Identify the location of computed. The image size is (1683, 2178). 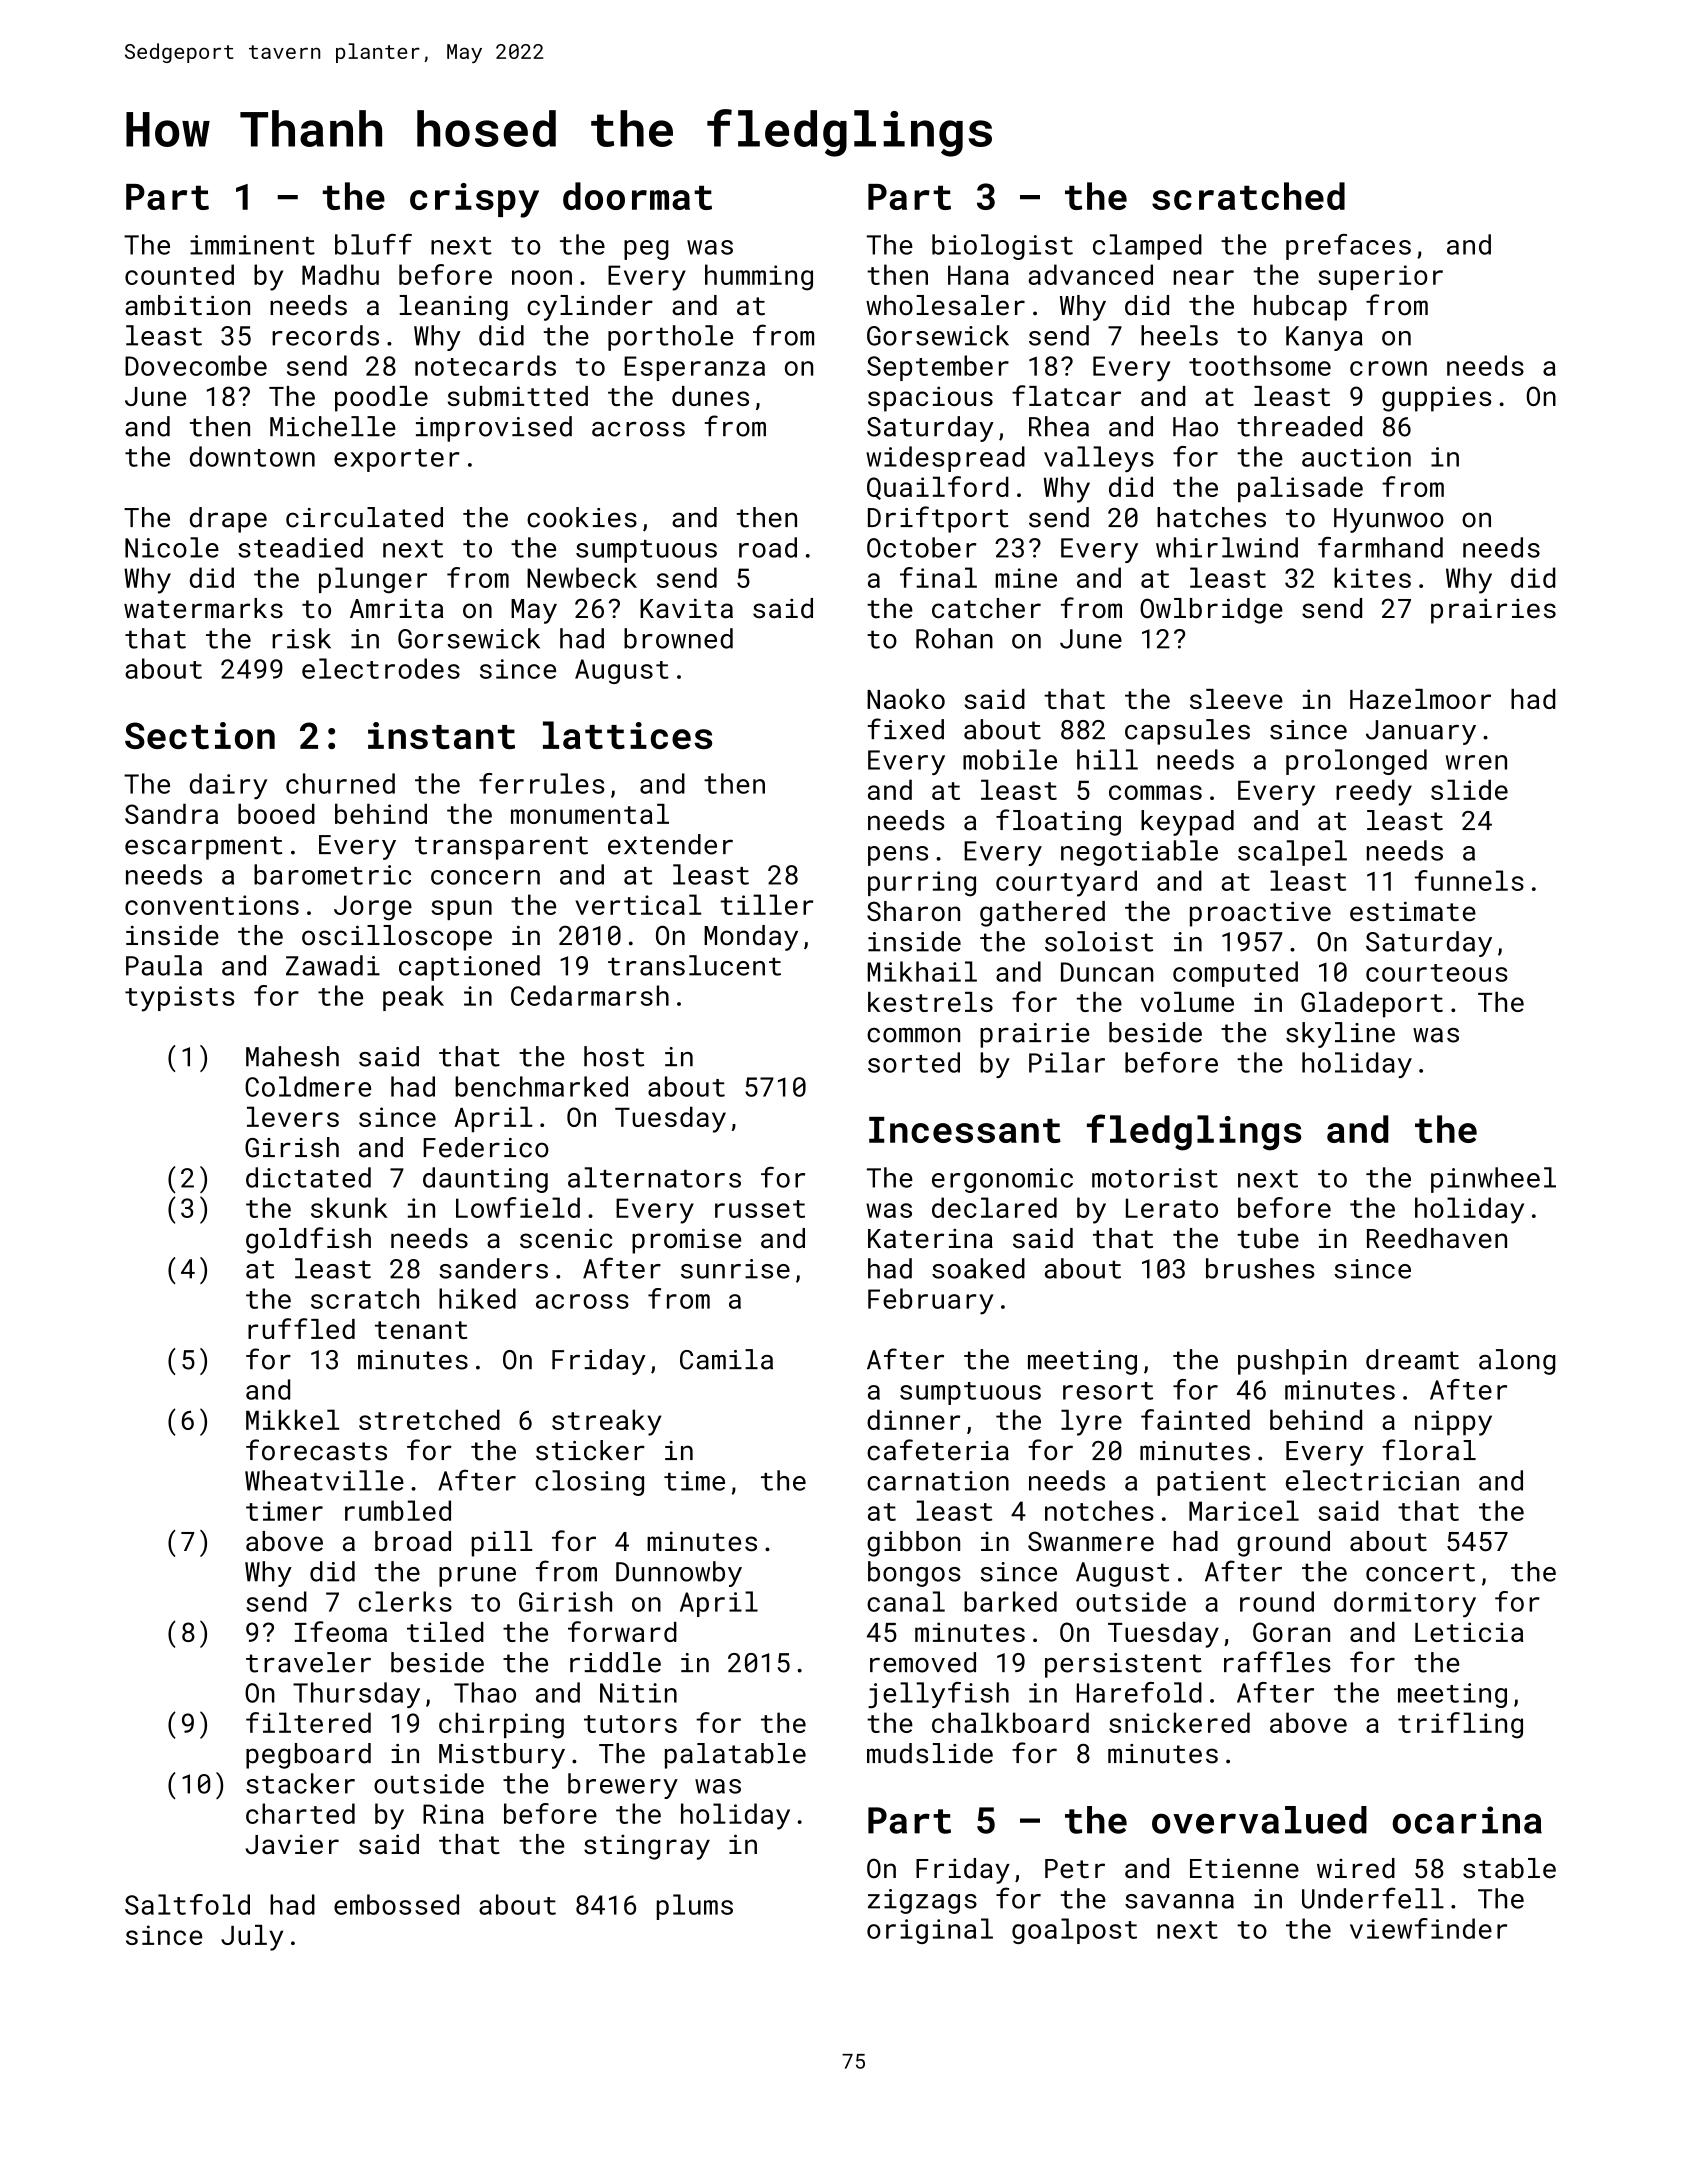
(1235, 974).
